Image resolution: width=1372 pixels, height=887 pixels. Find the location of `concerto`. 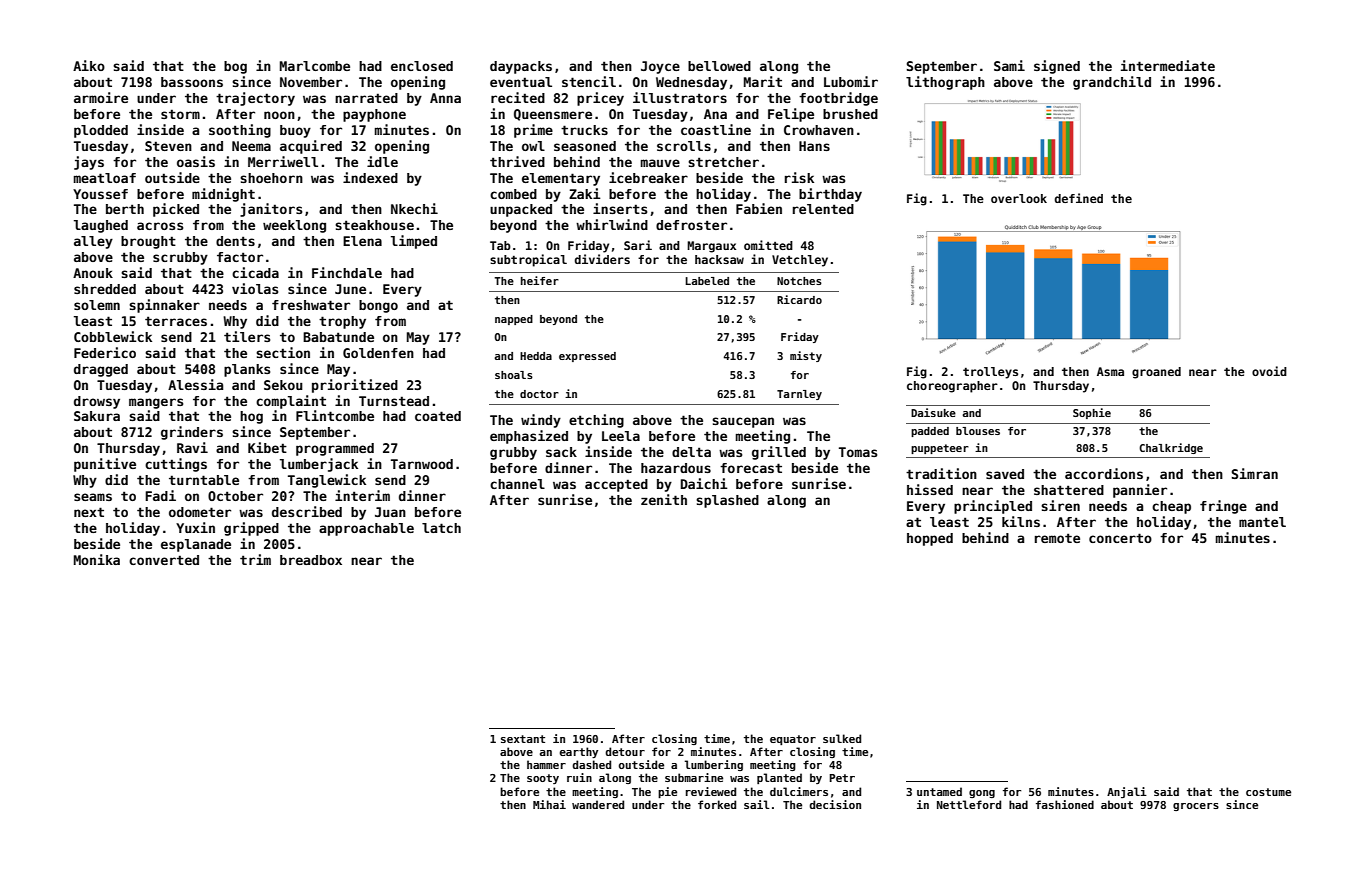

concerto is located at coordinates (1120, 538).
